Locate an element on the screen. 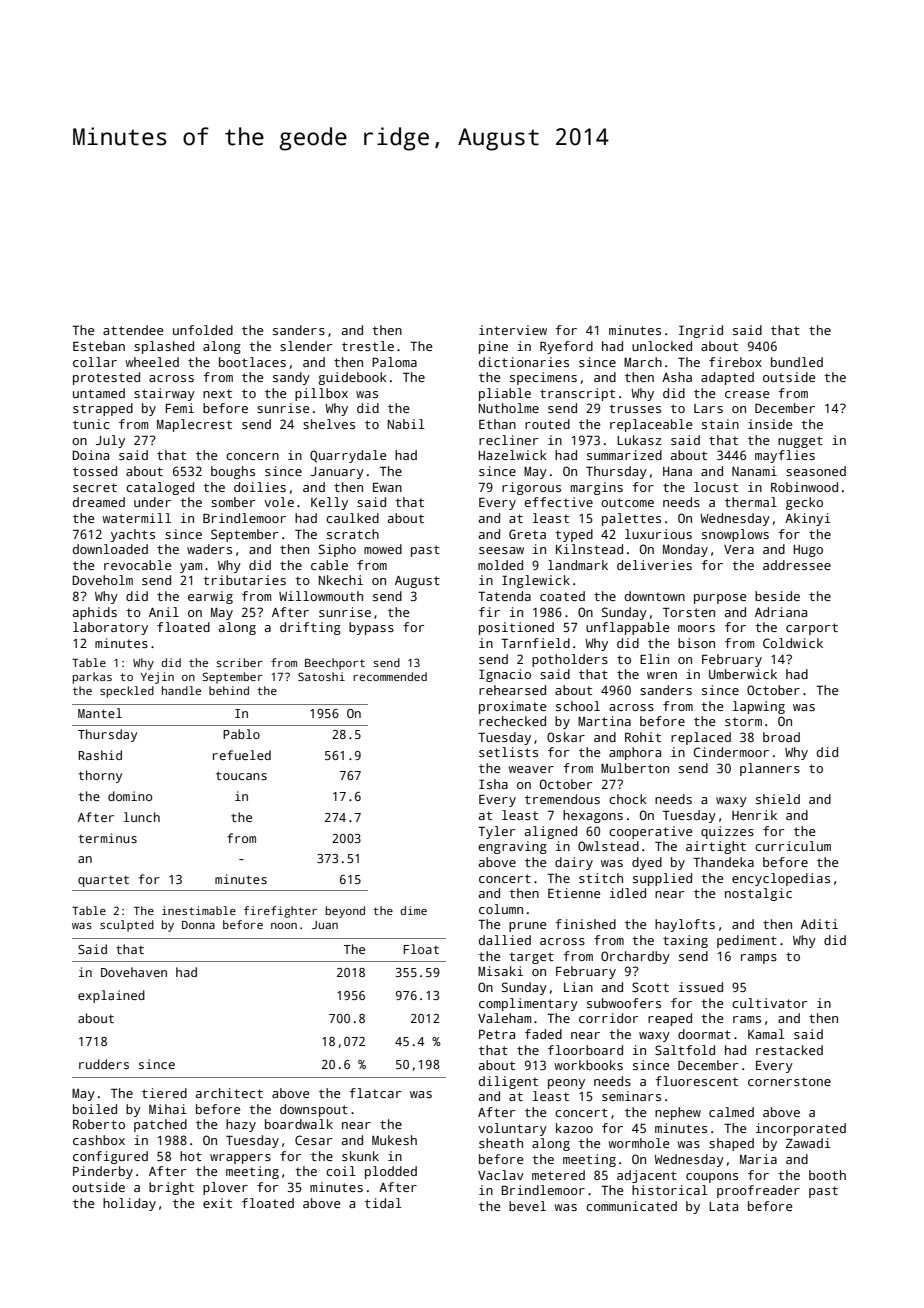 This screenshot has height=1308, width=924. holiday is located at coordinates (129, 1204).
